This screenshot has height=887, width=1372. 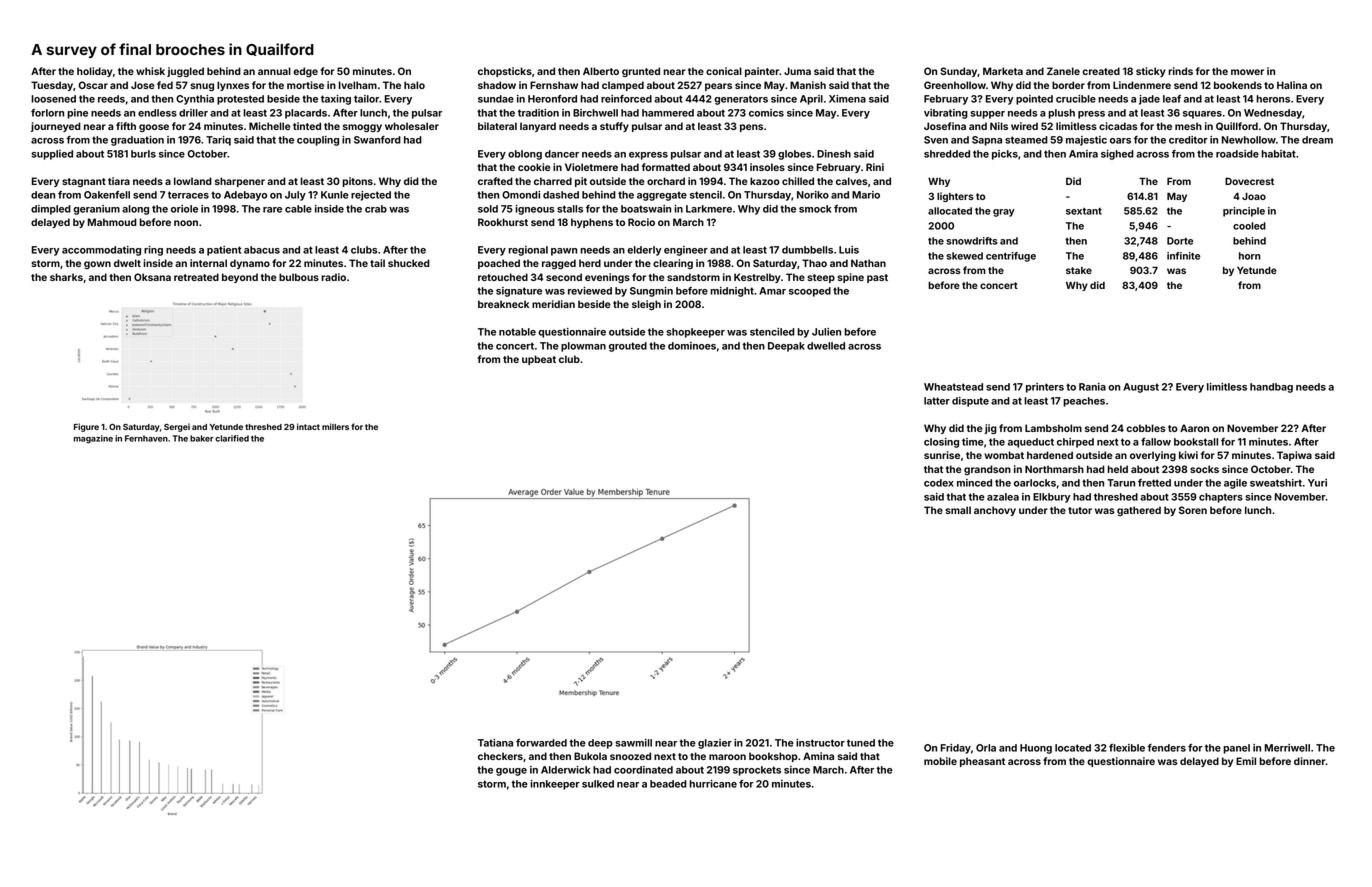 What do you see at coordinates (757, 771) in the screenshot?
I see `sprockets` at bounding box center [757, 771].
